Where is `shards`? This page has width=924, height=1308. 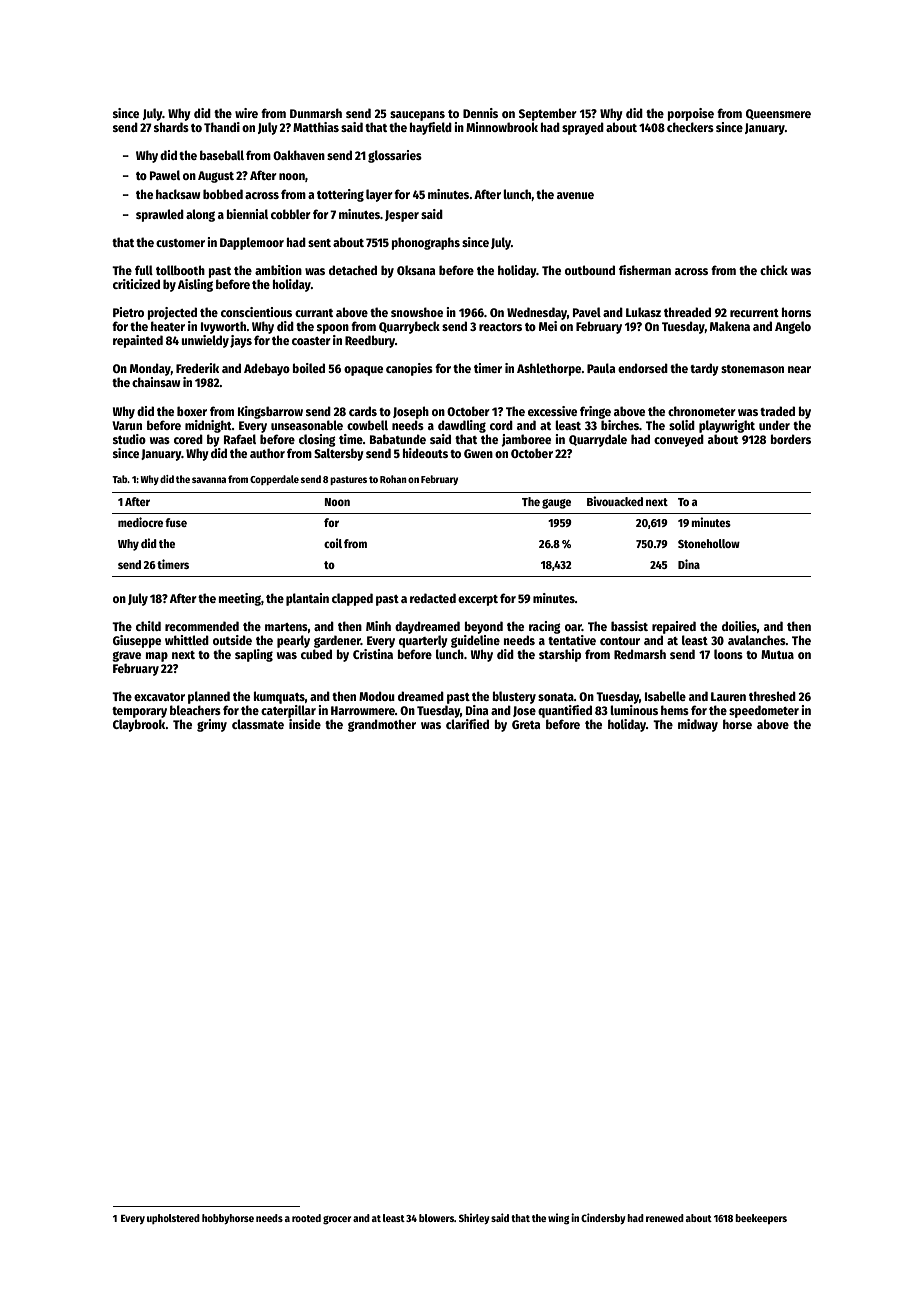 shards is located at coordinates (171, 127).
